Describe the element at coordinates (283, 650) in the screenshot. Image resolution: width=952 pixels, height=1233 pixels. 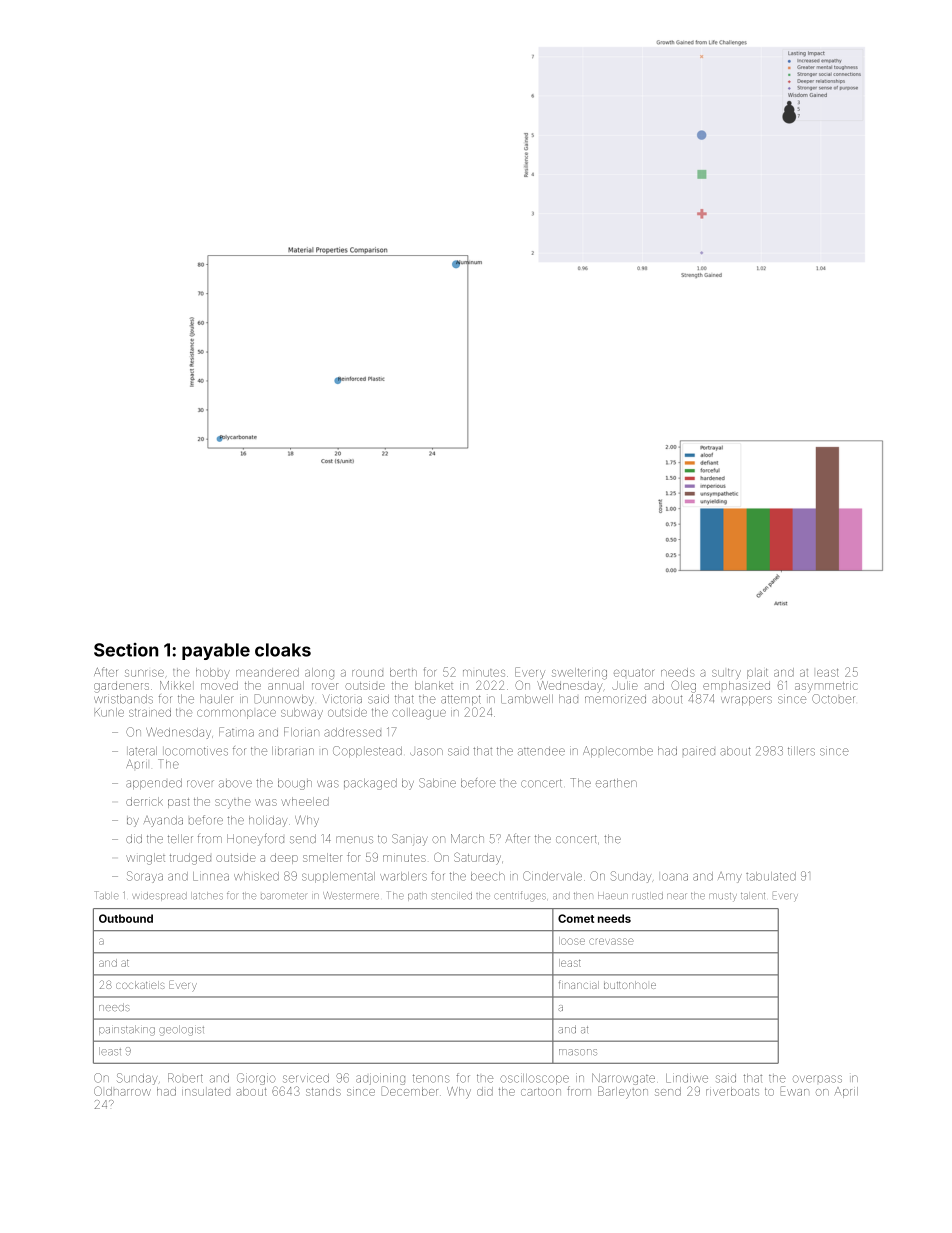
I see `cloaks` at that location.
